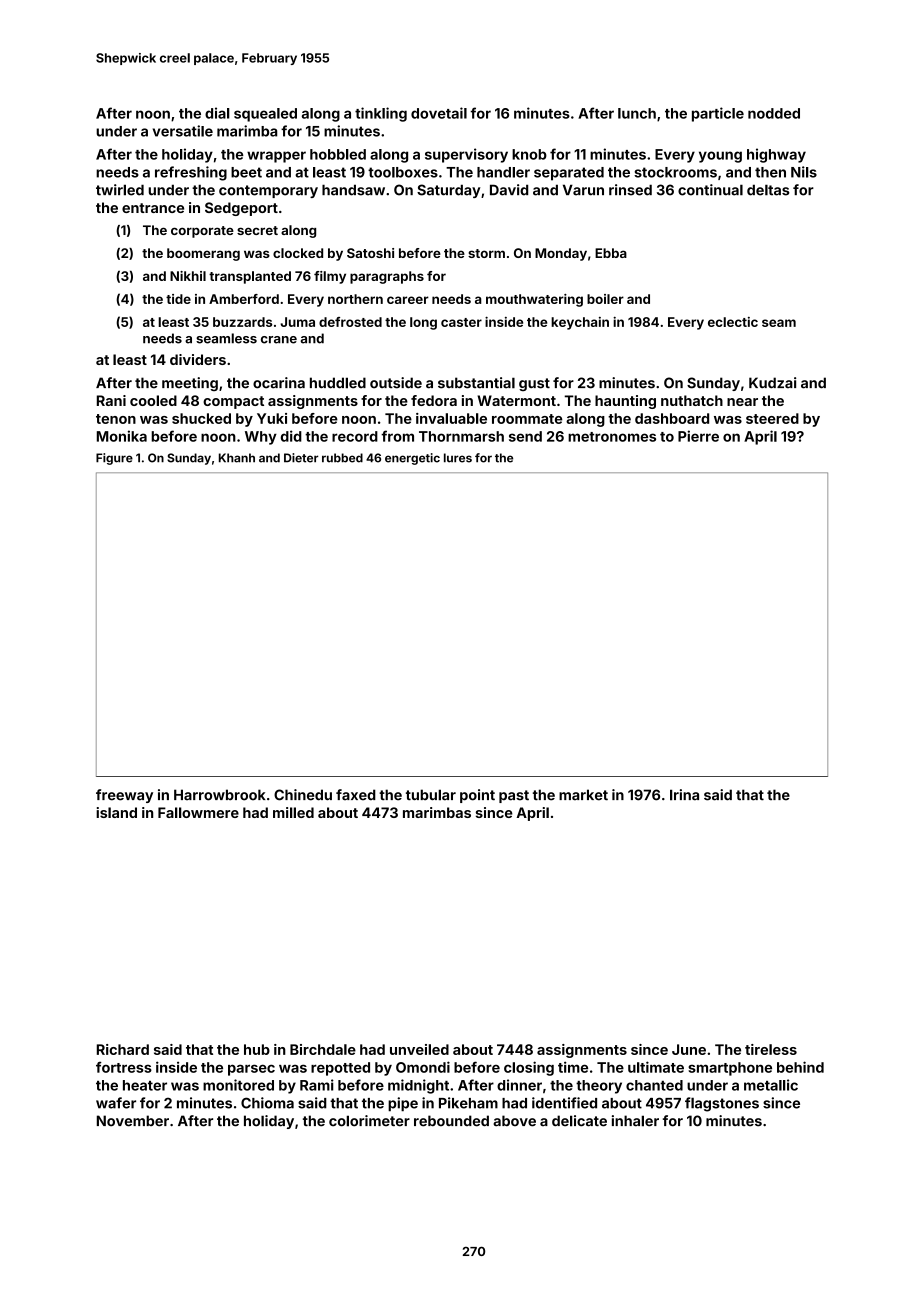 This screenshot has width=924, height=1308. I want to click on Kudzai, so click(772, 383).
